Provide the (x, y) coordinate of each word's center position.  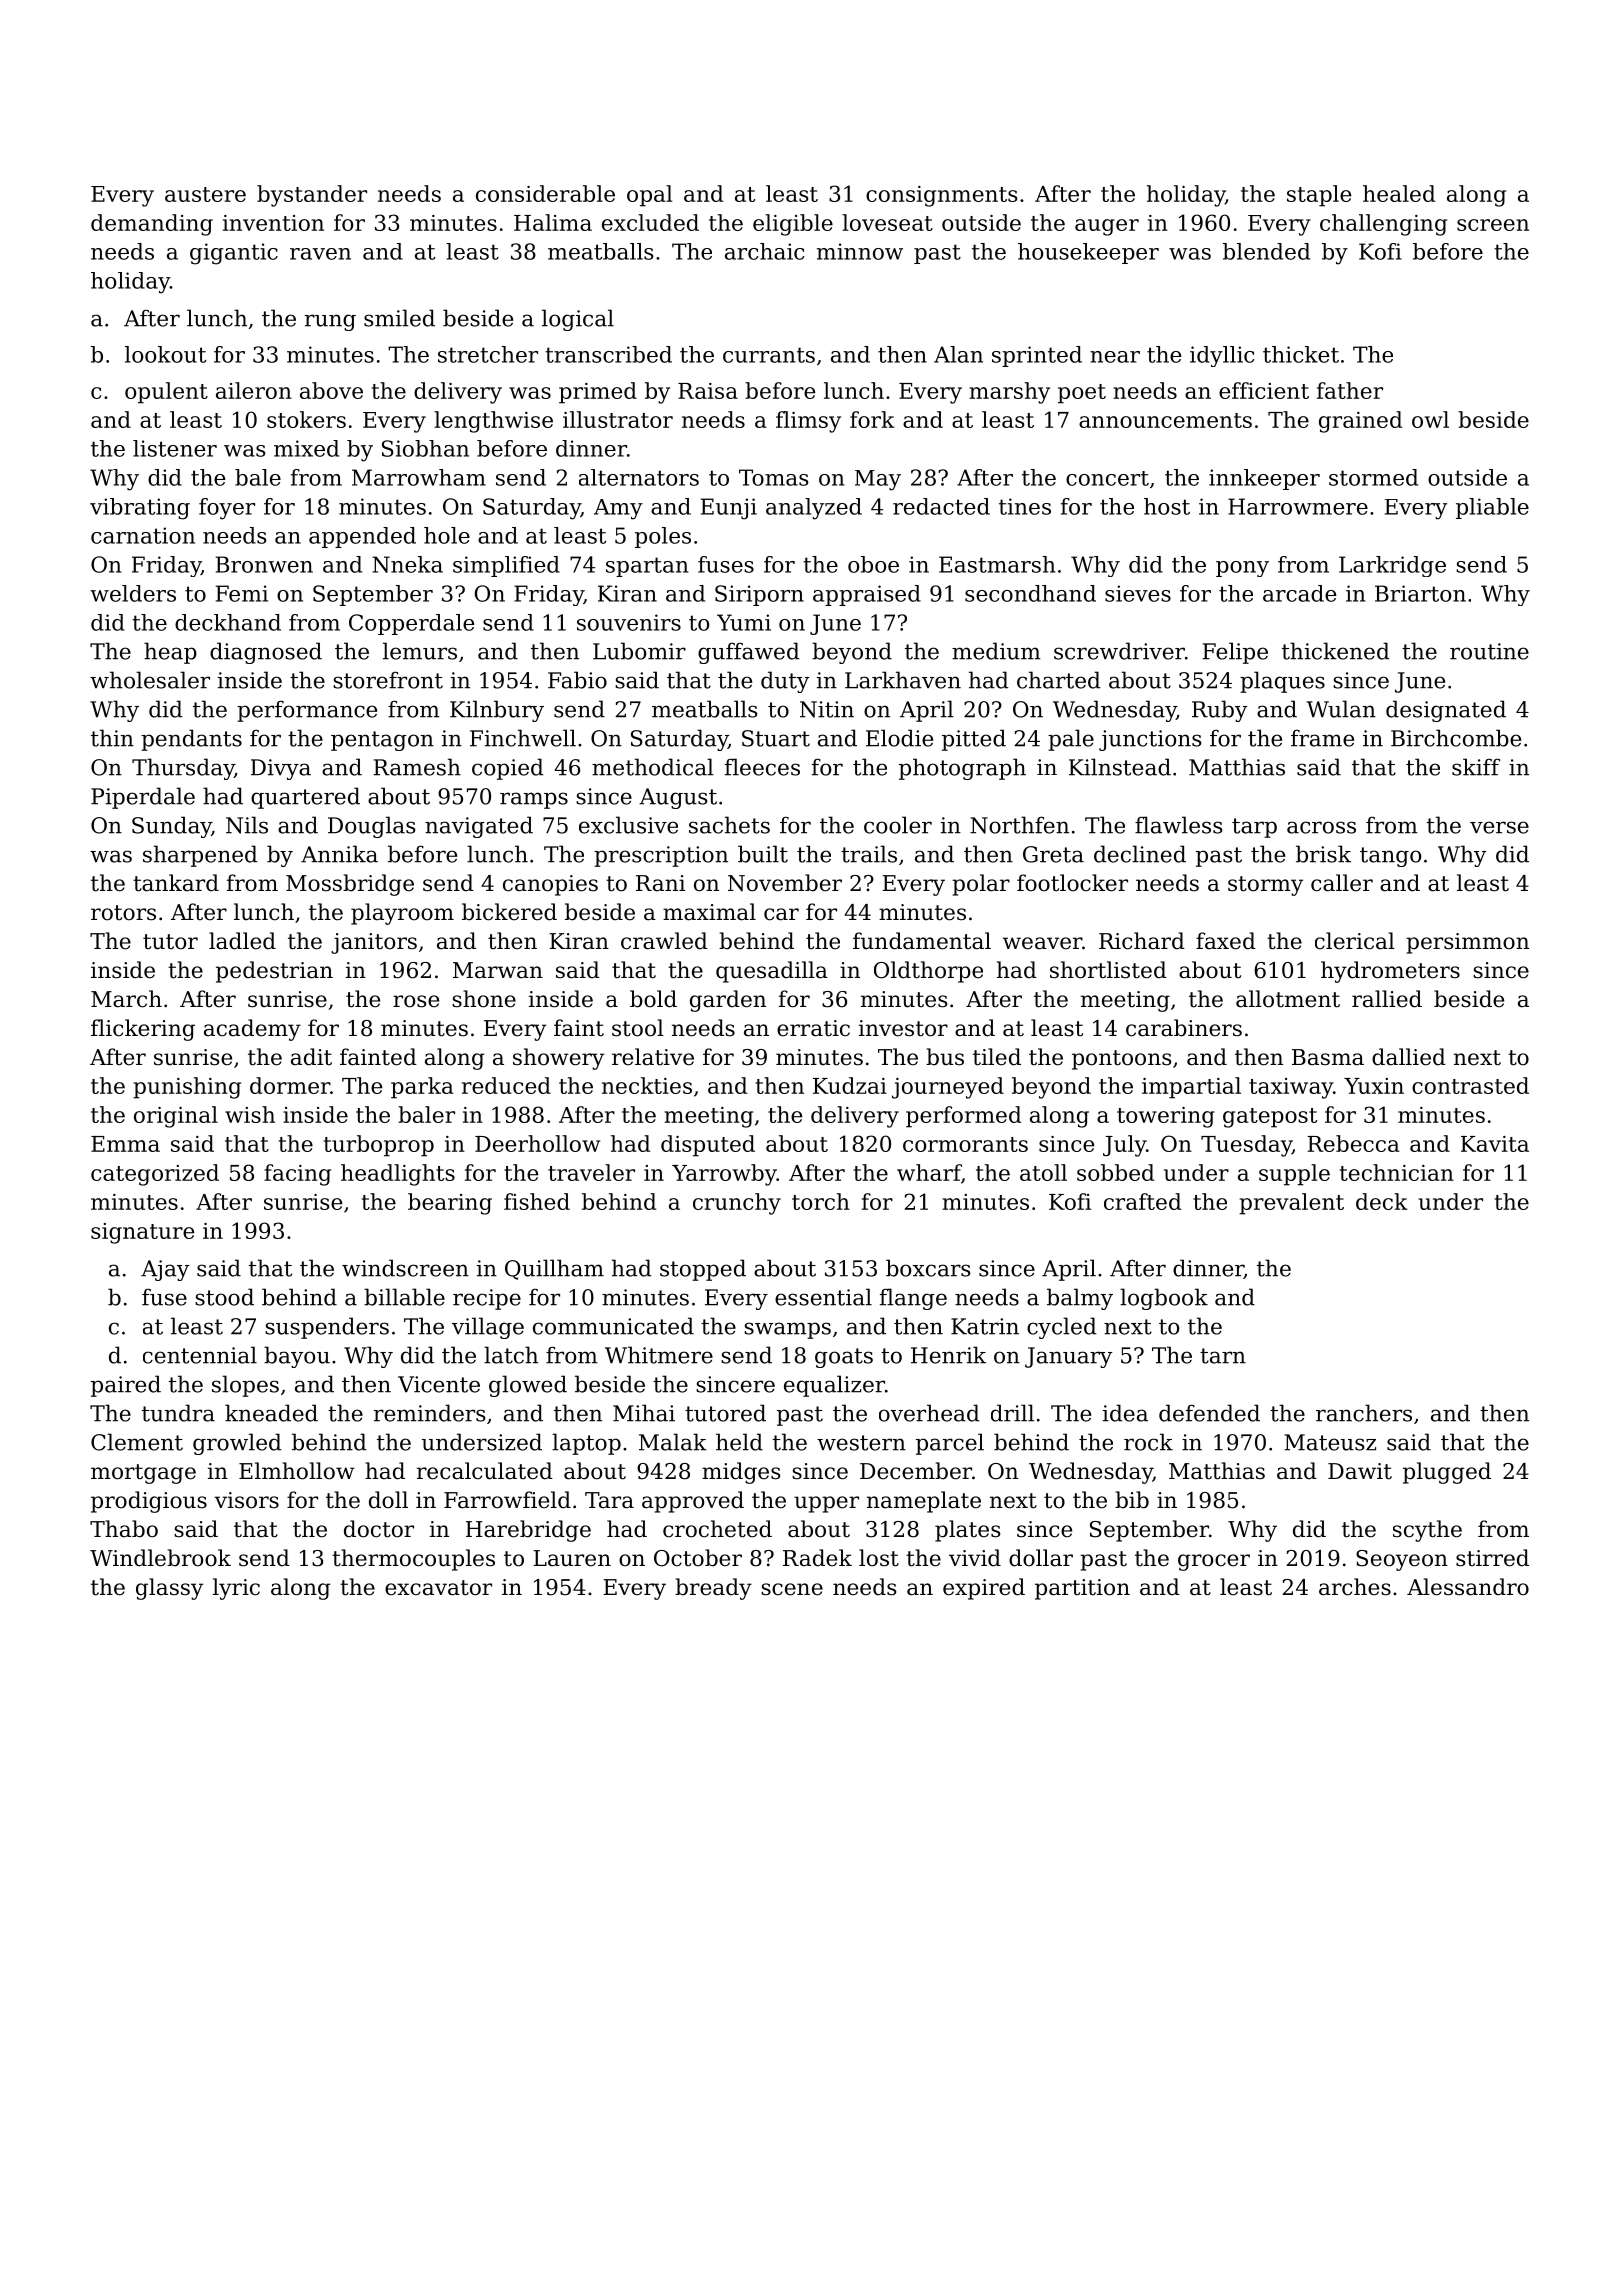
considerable (545, 193)
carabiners (1184, 1028)
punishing (187, 1088)
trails (869, 854)
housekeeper (1088, 253)
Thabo (124, 1529)
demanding (152, 225)
